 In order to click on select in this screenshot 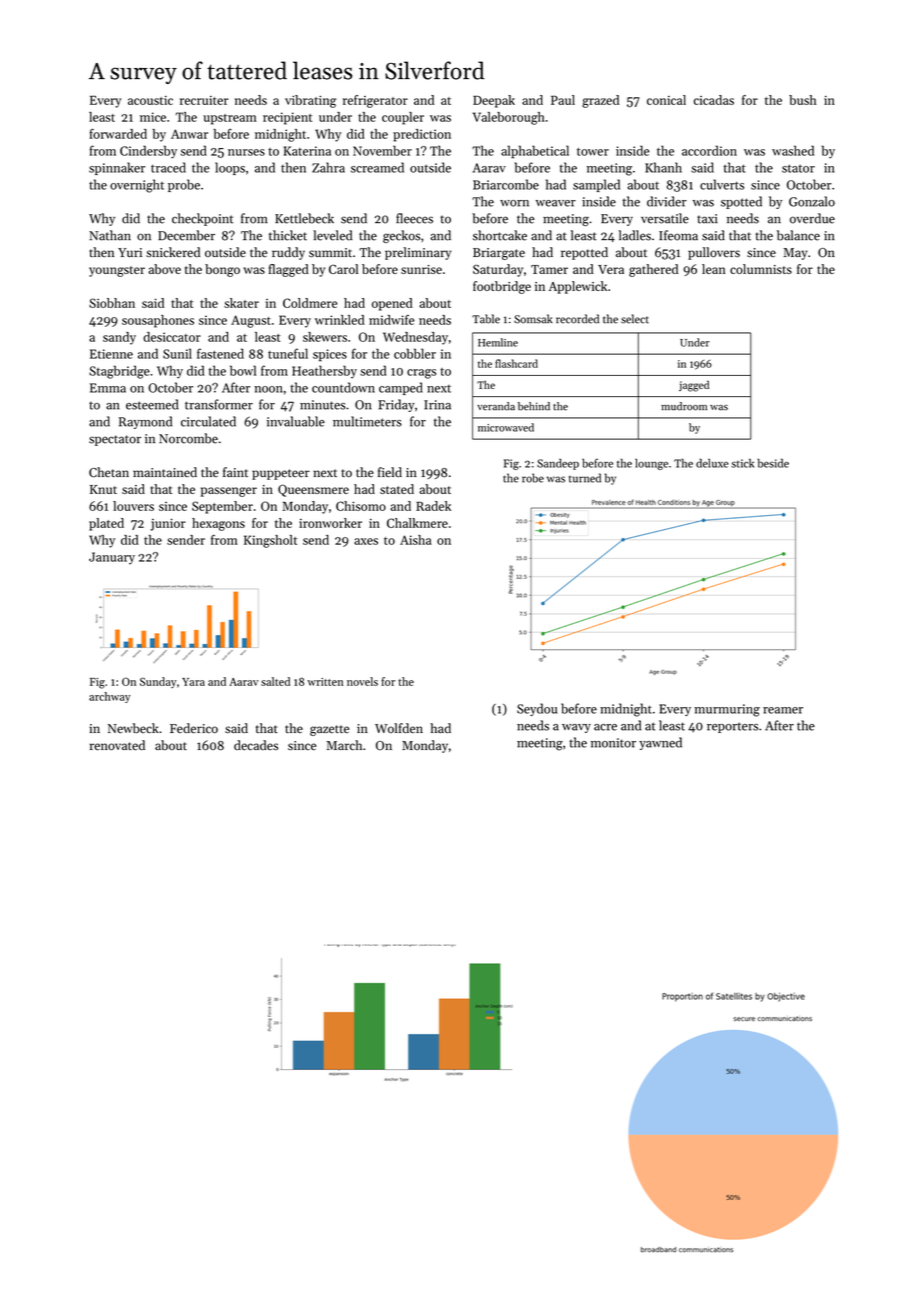, I will do `click(635, 319)`.
